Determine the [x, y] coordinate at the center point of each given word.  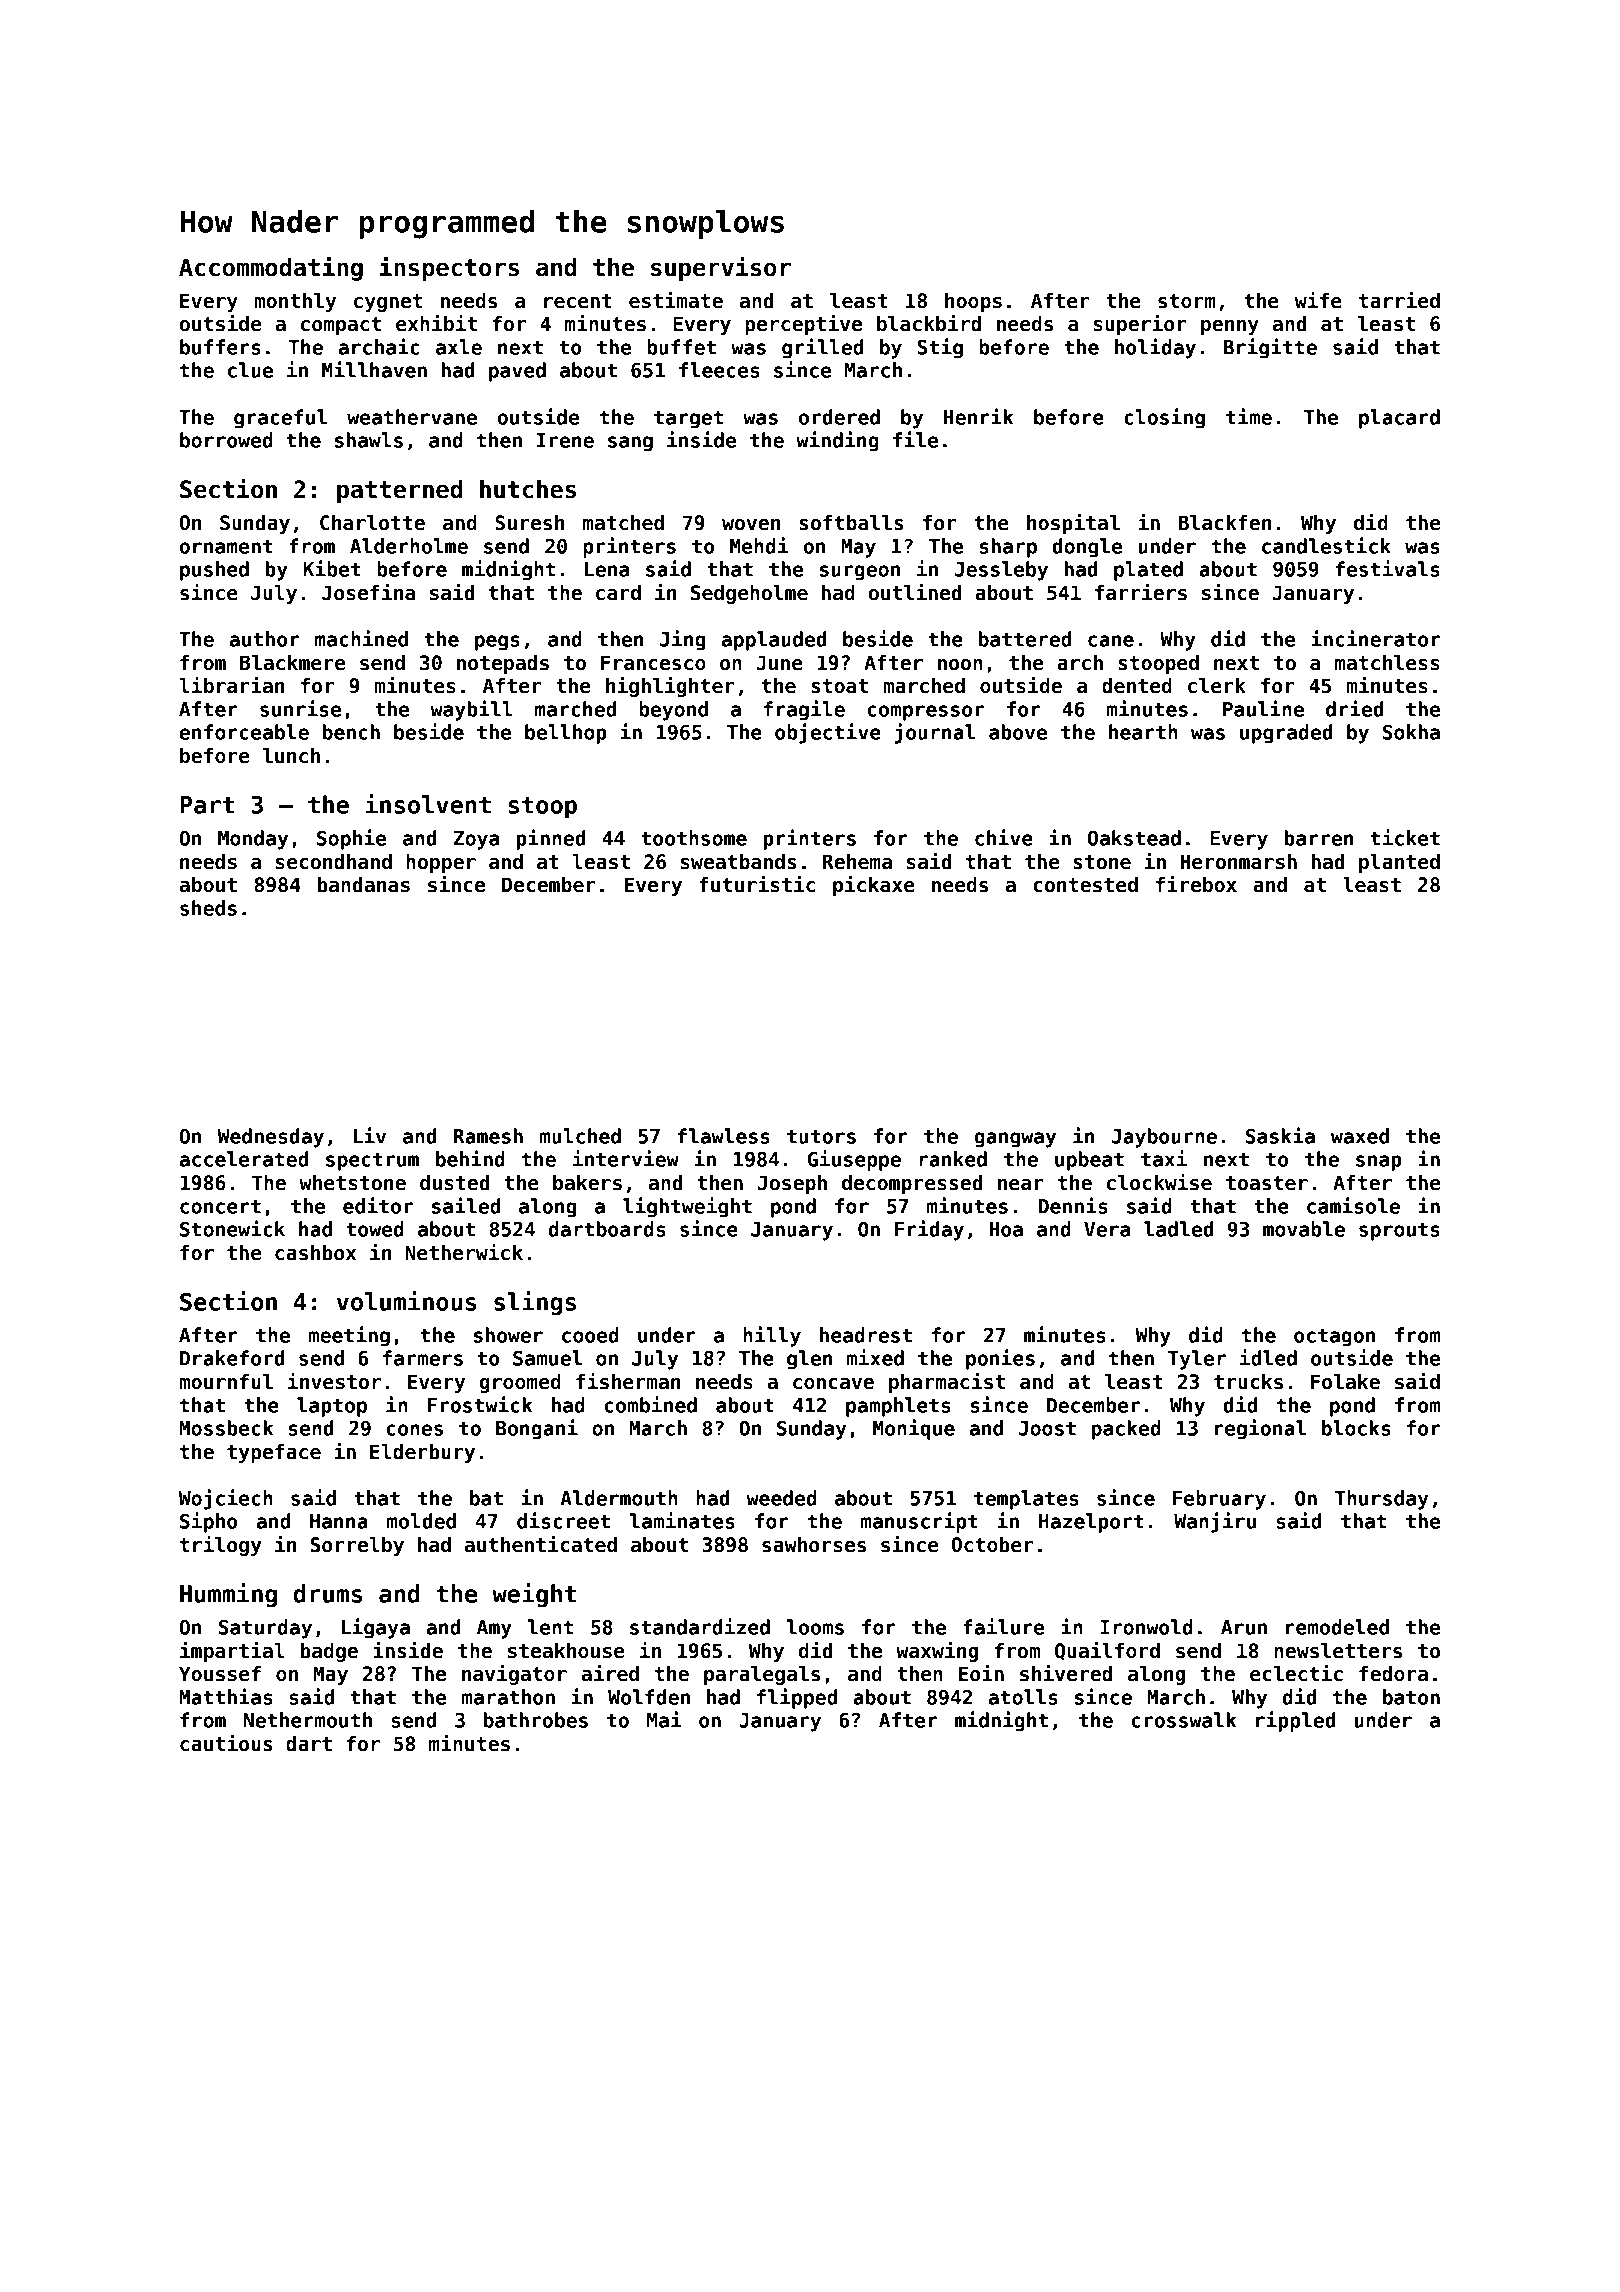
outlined [915, 592]
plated [1148, 571]
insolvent [428, 804]
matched [623, 523]
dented [1137, 686]
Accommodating [271, 268]
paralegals [762, 1675]
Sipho [209, 1522]
